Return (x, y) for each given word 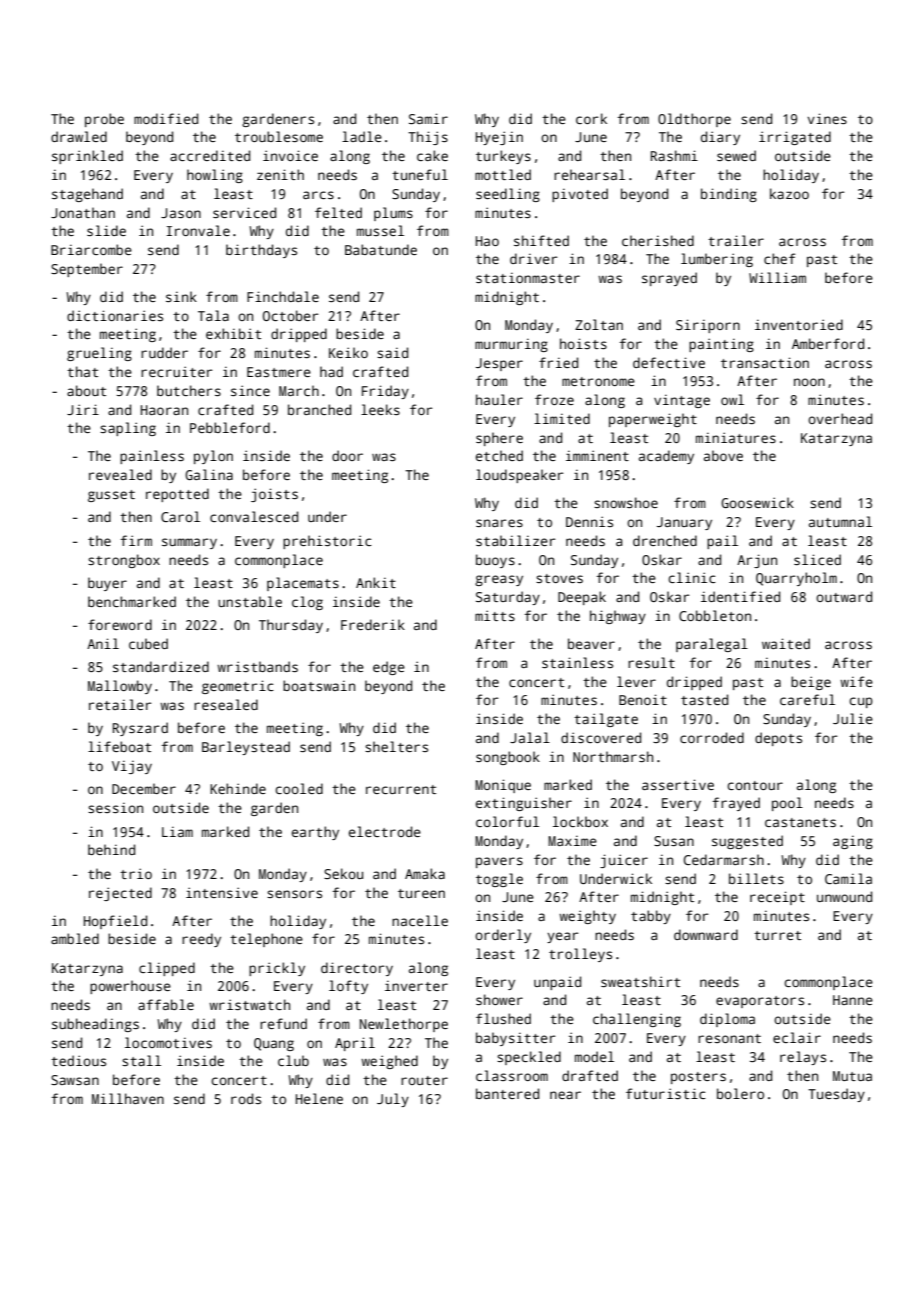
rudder (164, 352)
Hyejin (499, 138)
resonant (729, 1038)
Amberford (828, 343)
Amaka (425, 873)
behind (111, 849)
